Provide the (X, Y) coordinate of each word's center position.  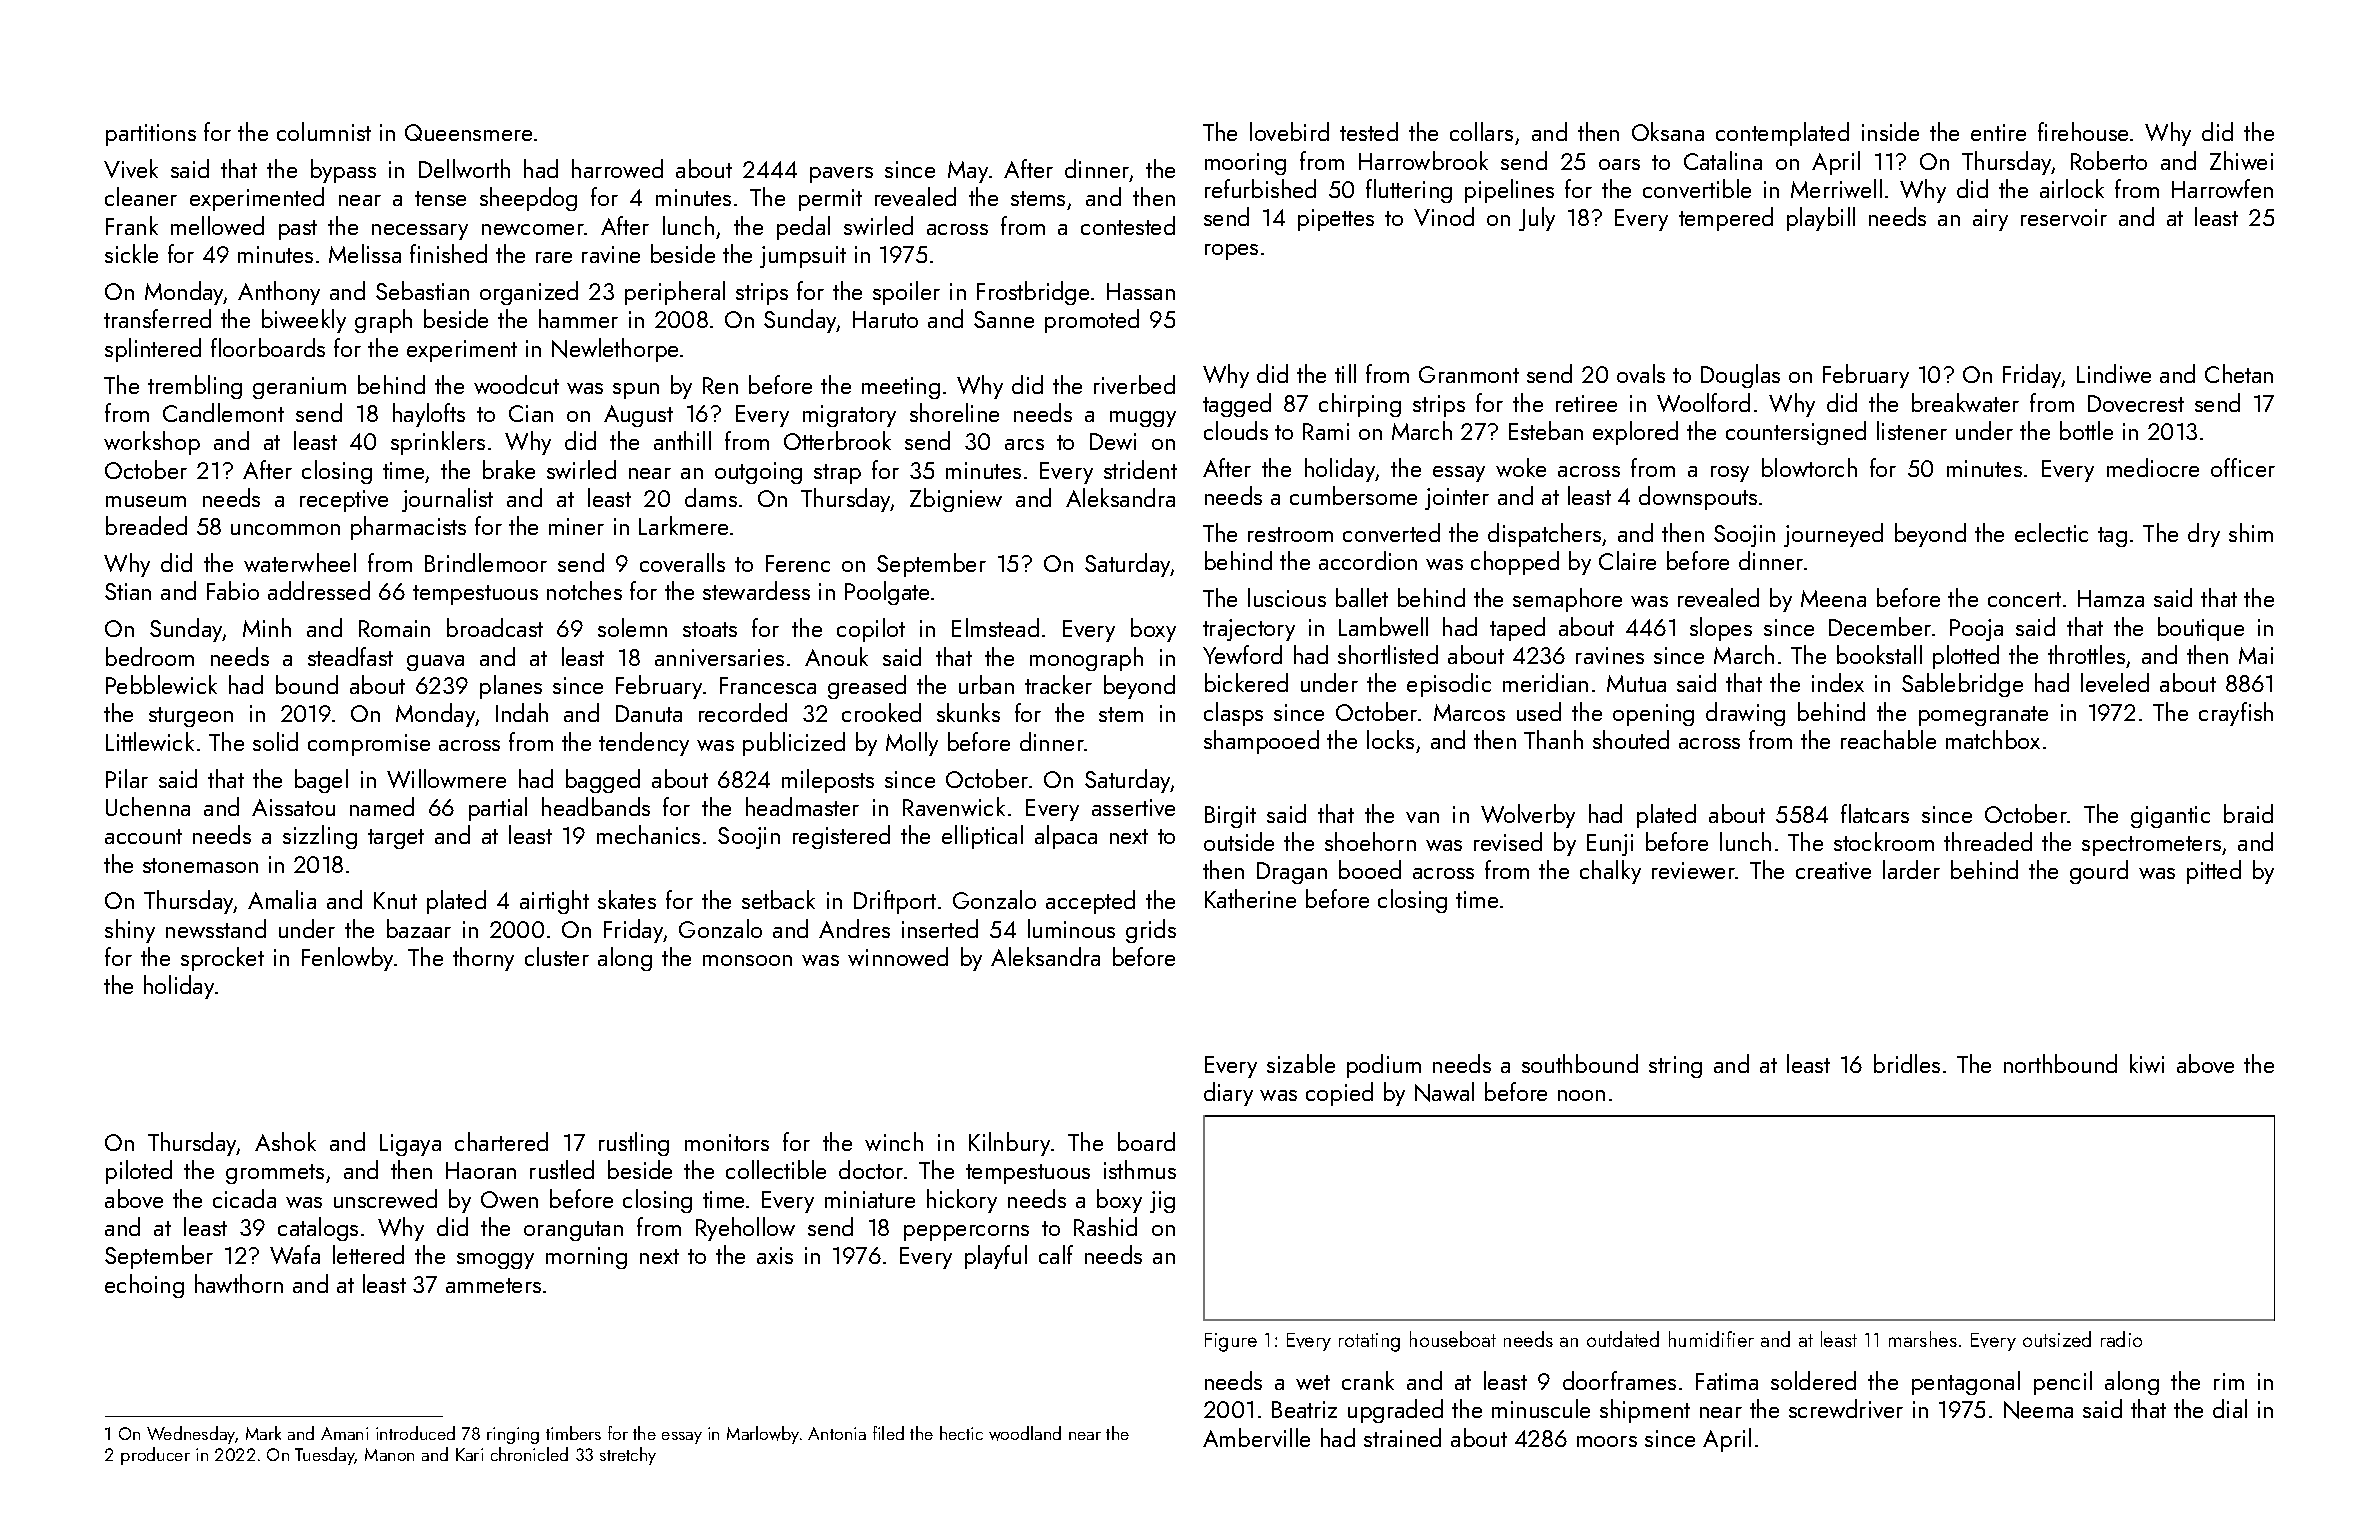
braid (2248, 813)
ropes (1231, 252)
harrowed (617, 168)
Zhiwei (2241, 160)
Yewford (1242, 654)
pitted (2214, 872)
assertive (1133, 807)
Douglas (1740, 376)
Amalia (282, 899)
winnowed (898, 956)
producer (155, 1456)
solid (275, 741)
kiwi (2147, 1063)
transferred (157, 318)
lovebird (1289, 131)
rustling (634, 1144)
